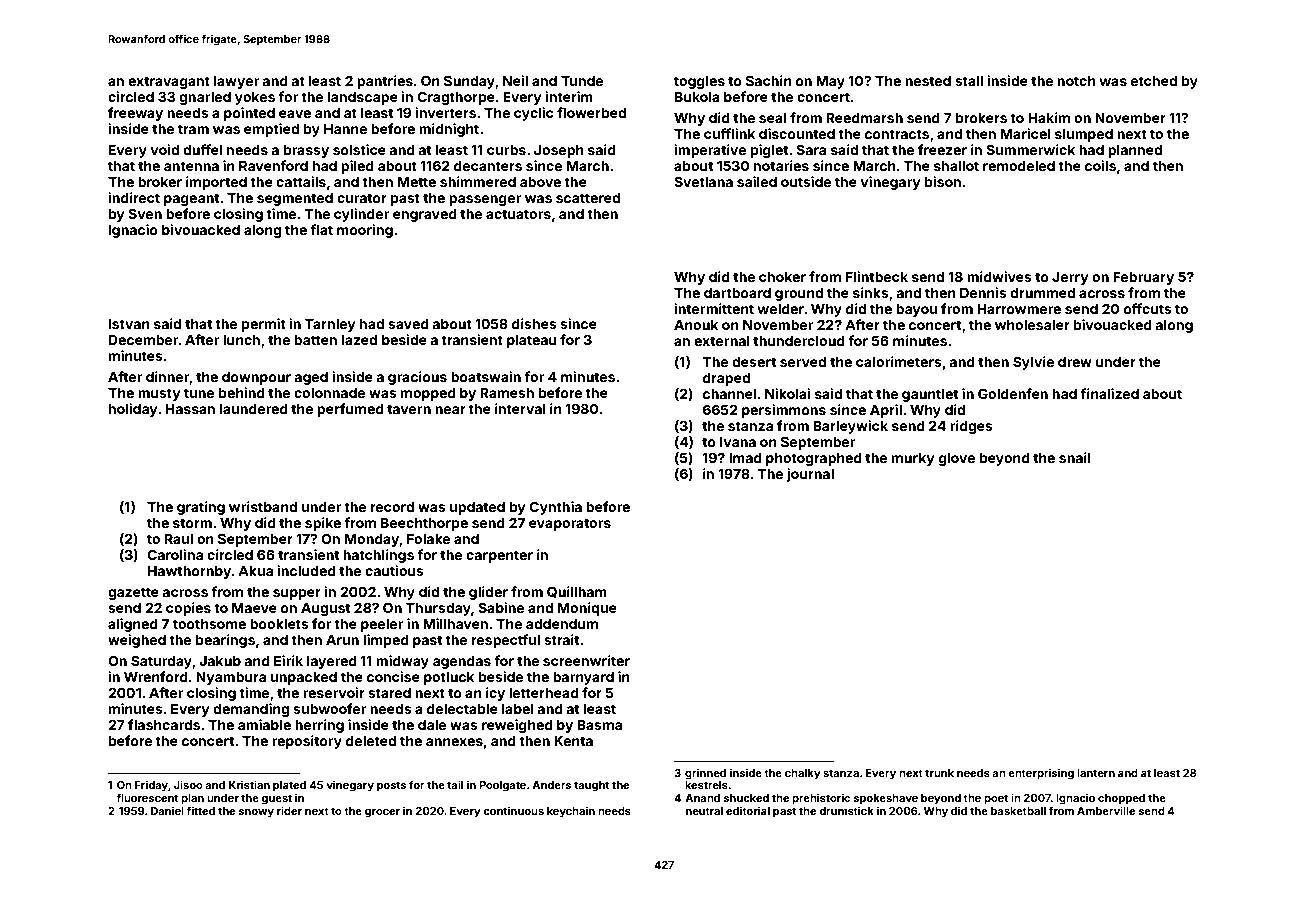 This screenshot has height=924, width=1308. What do you see at coordinates (555, 508) in the screenshot?
I see `Cynthia` at bounding box center [555, 508].
